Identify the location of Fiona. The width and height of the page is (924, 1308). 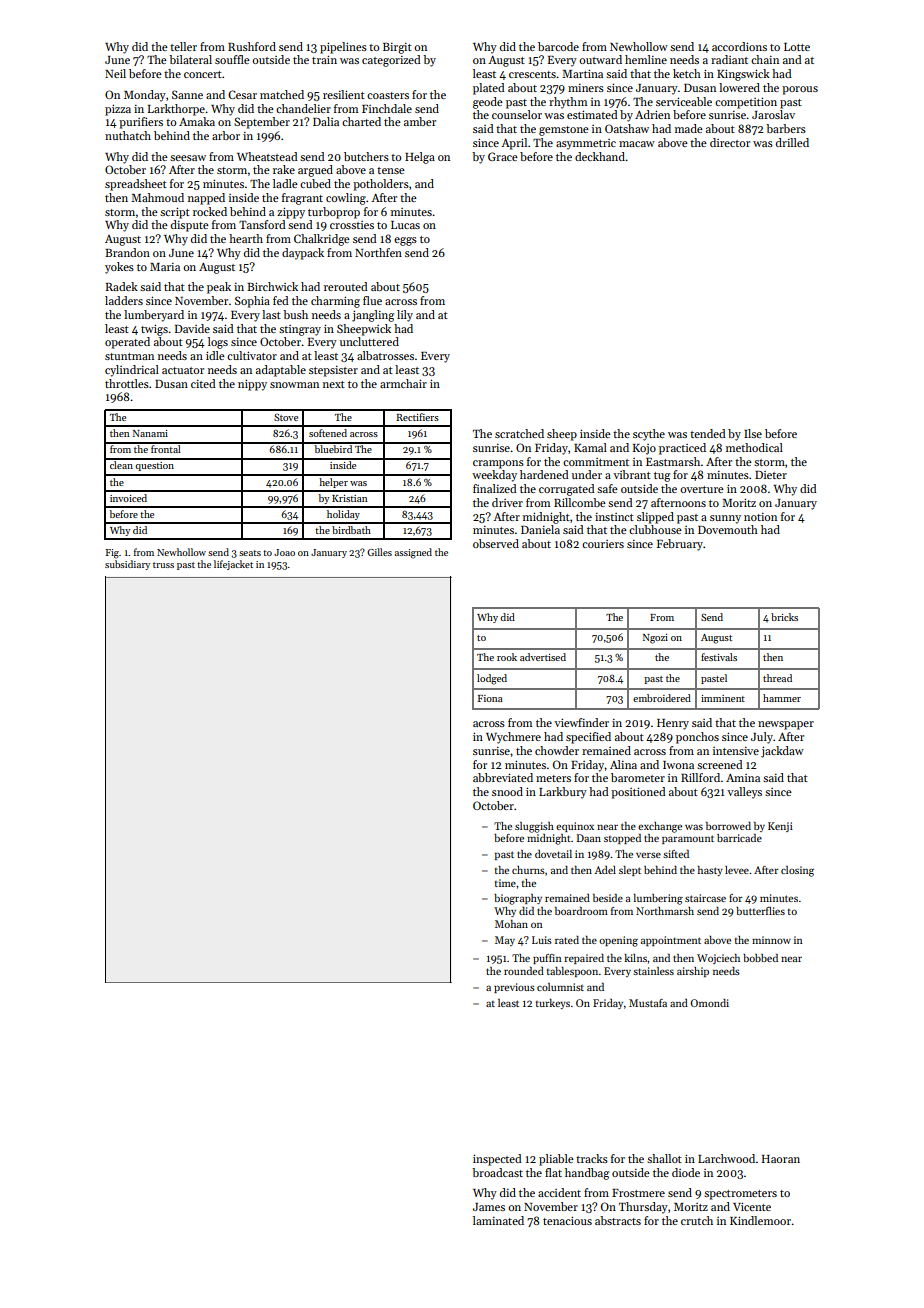
(490, 698).
